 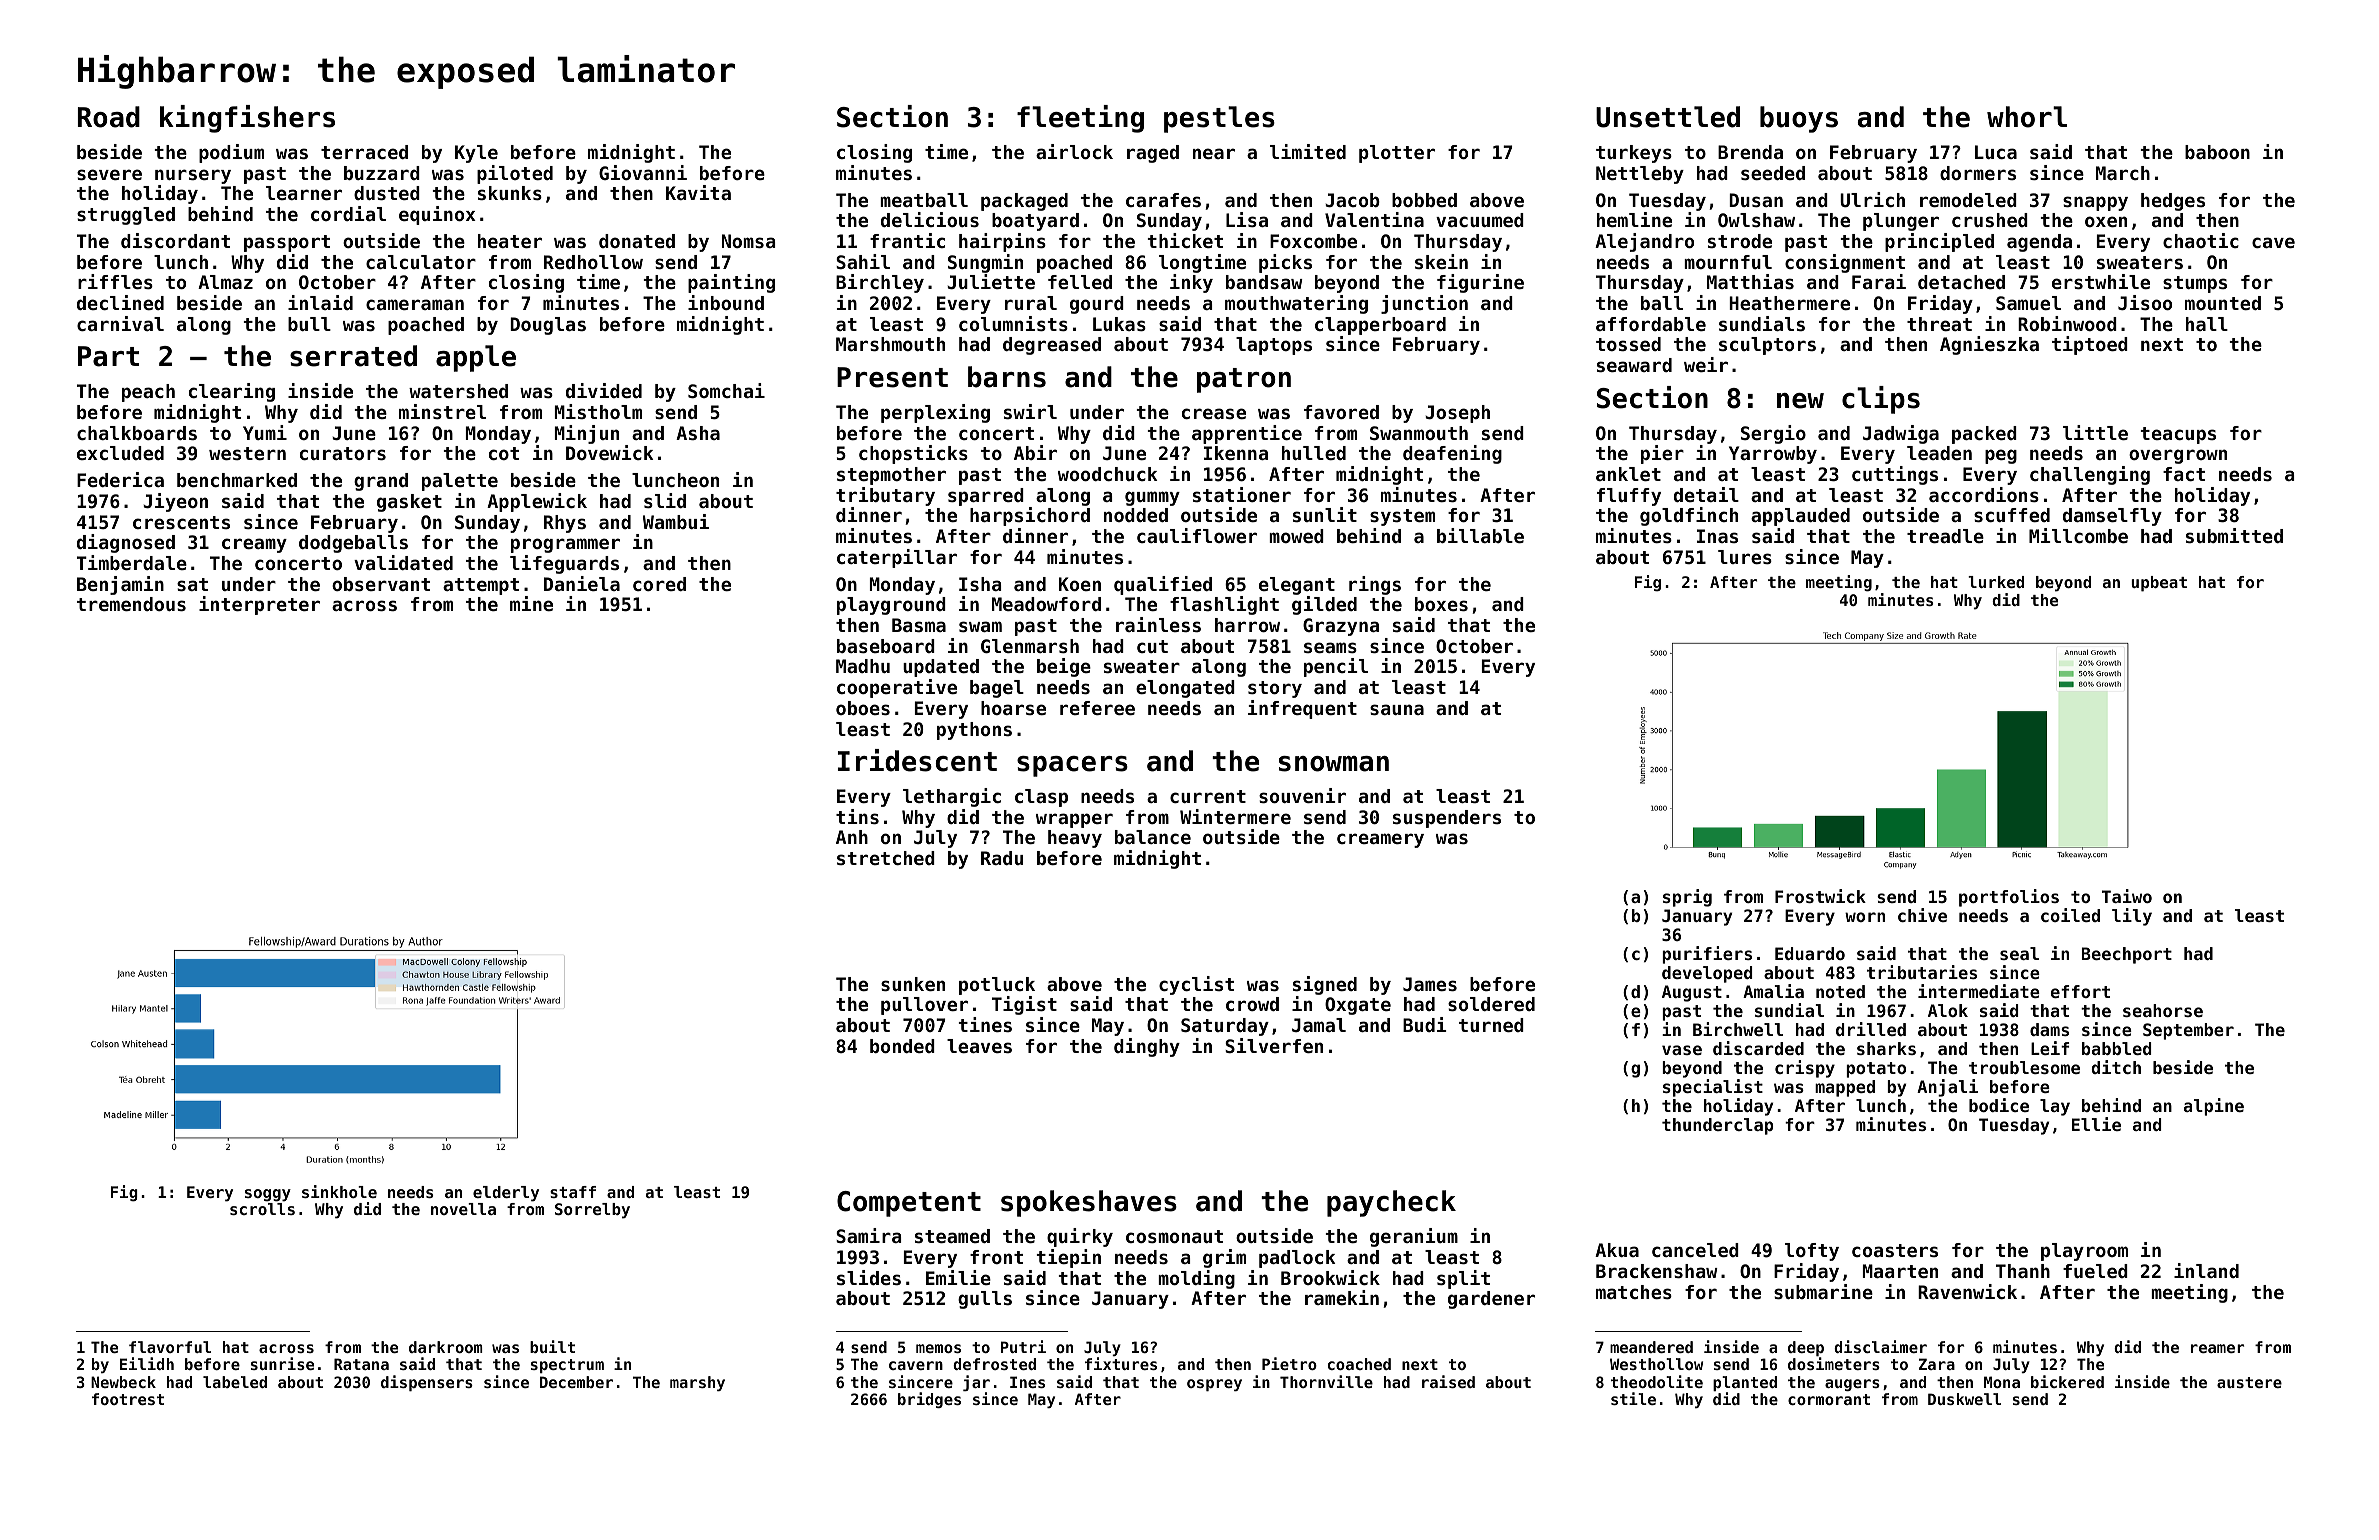 What do you see at coordinates (1750, 152) in the image?
I see `Brenda` at bounding box center [1750, 152].
